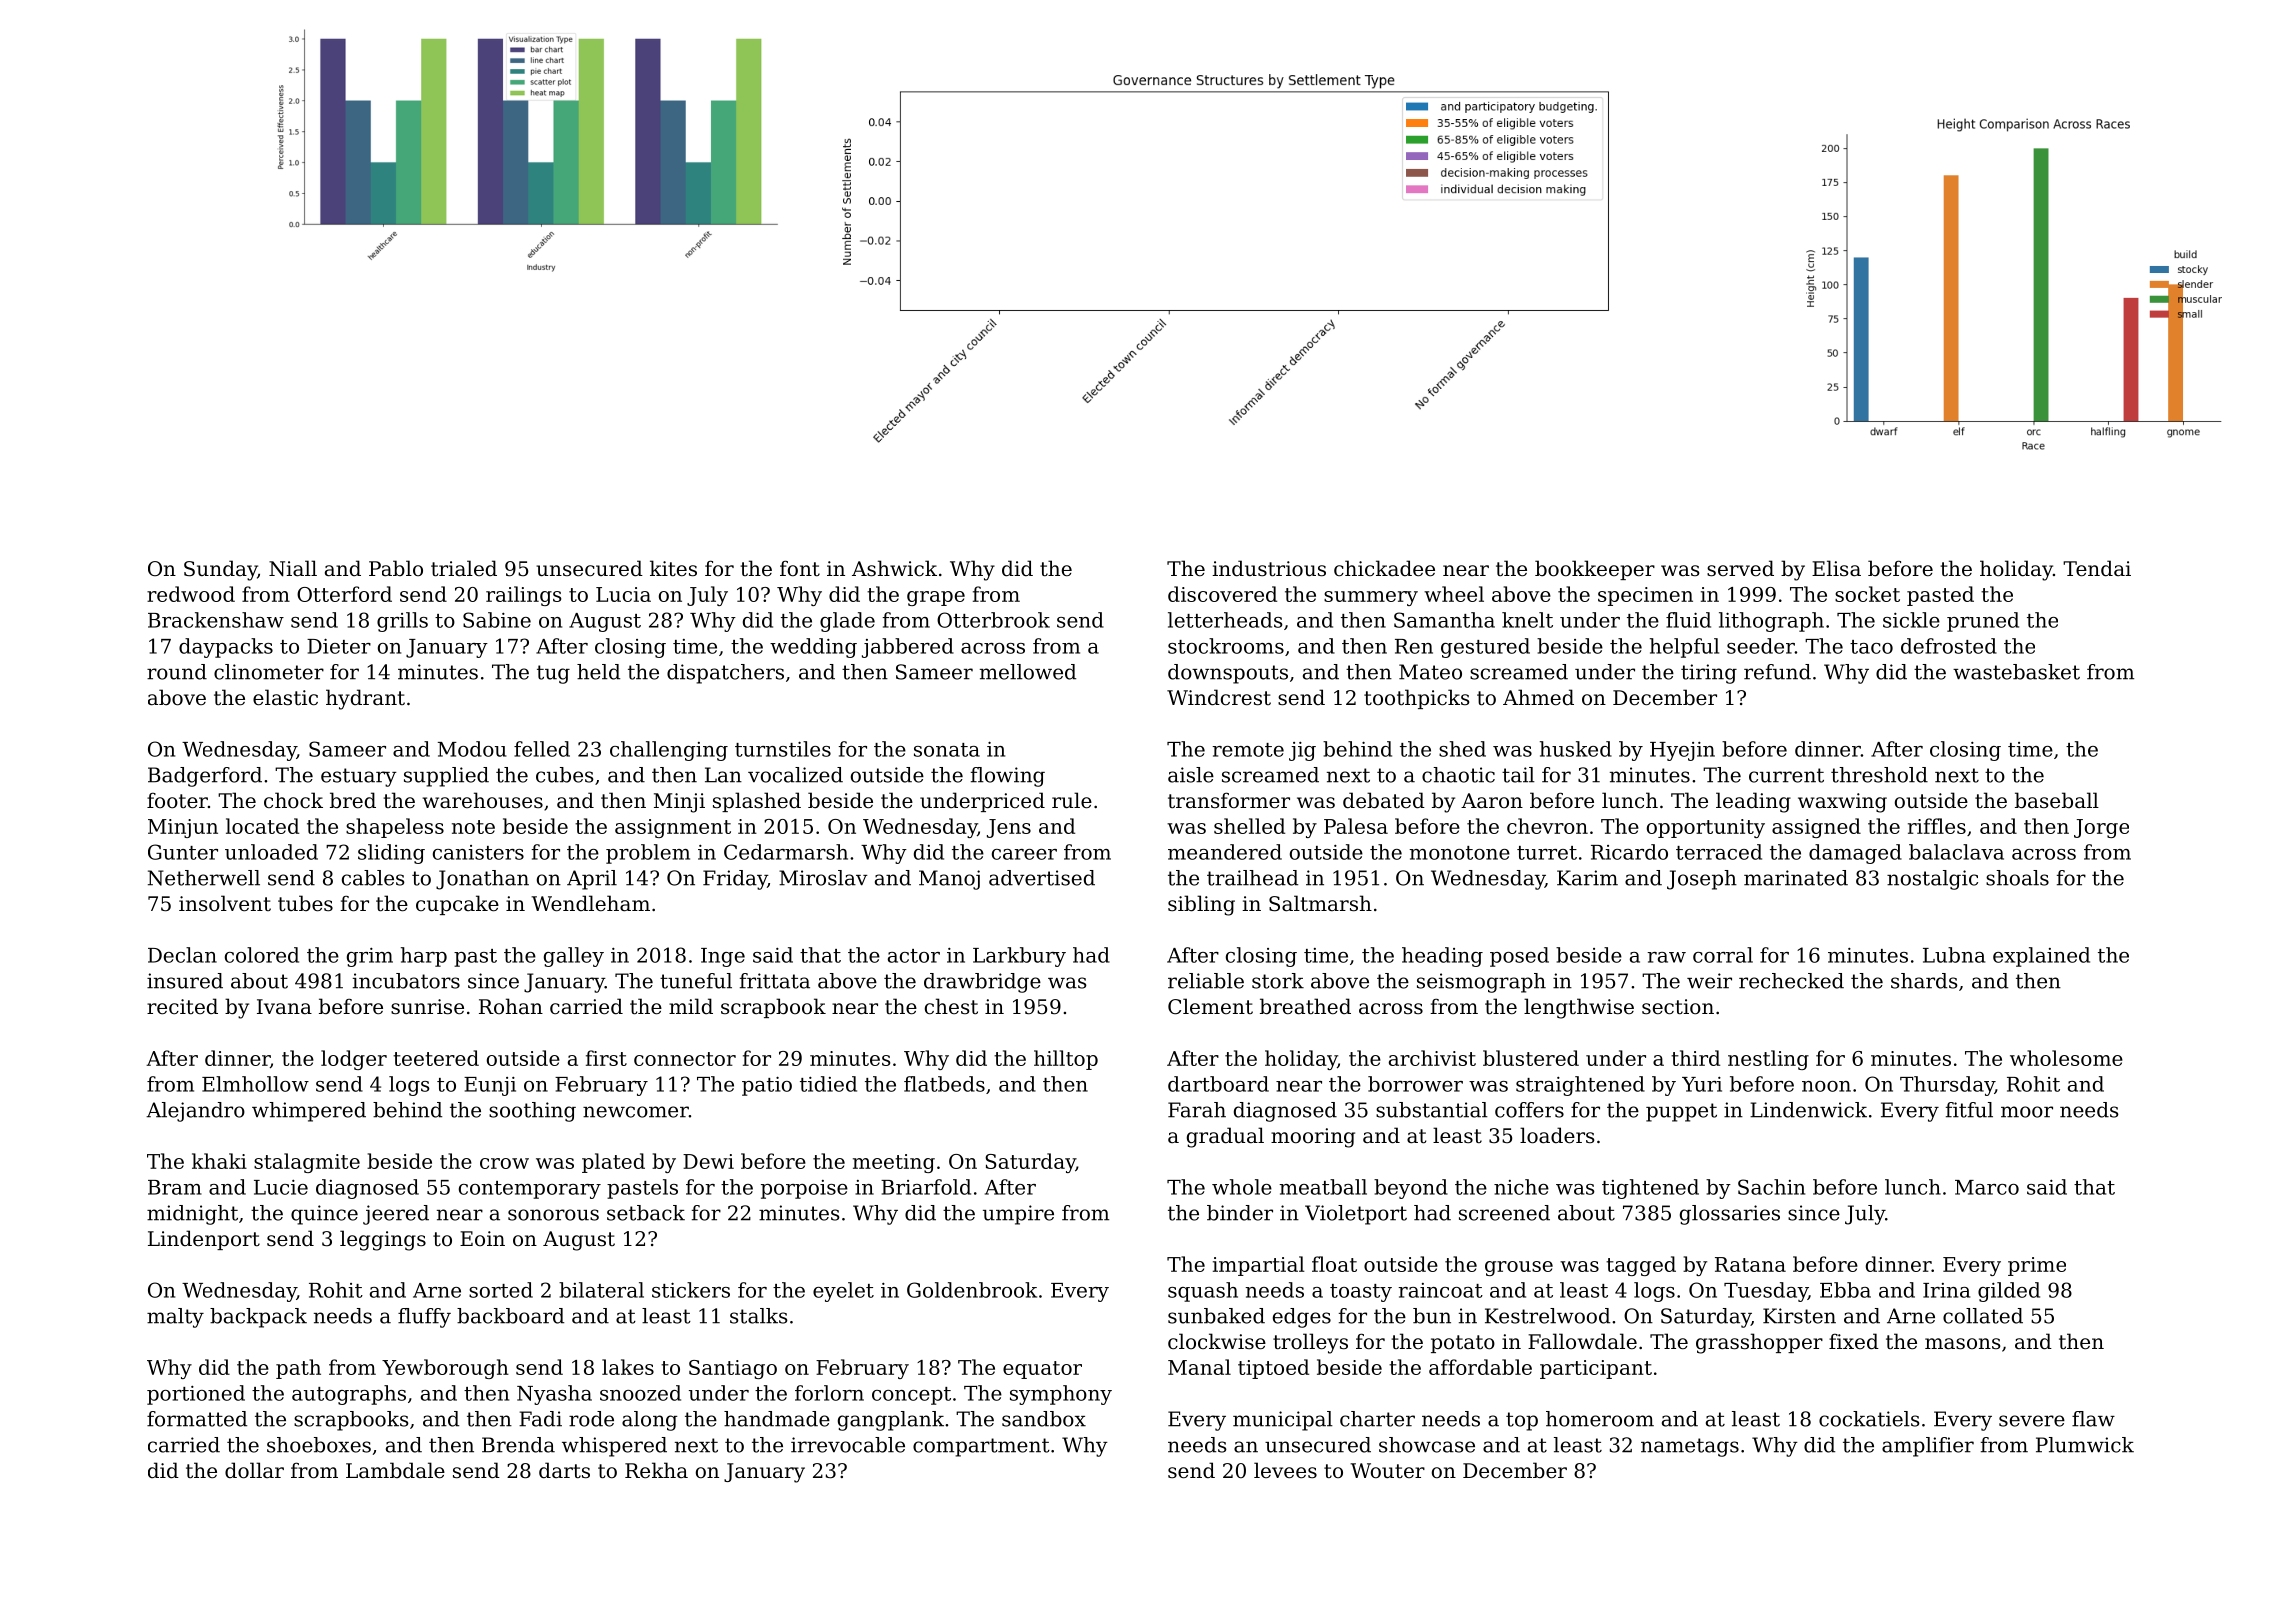 The image size is (2282, 1614). Describe the element at coordinates (947, 750) in the image. I see `sonata` at that location.
